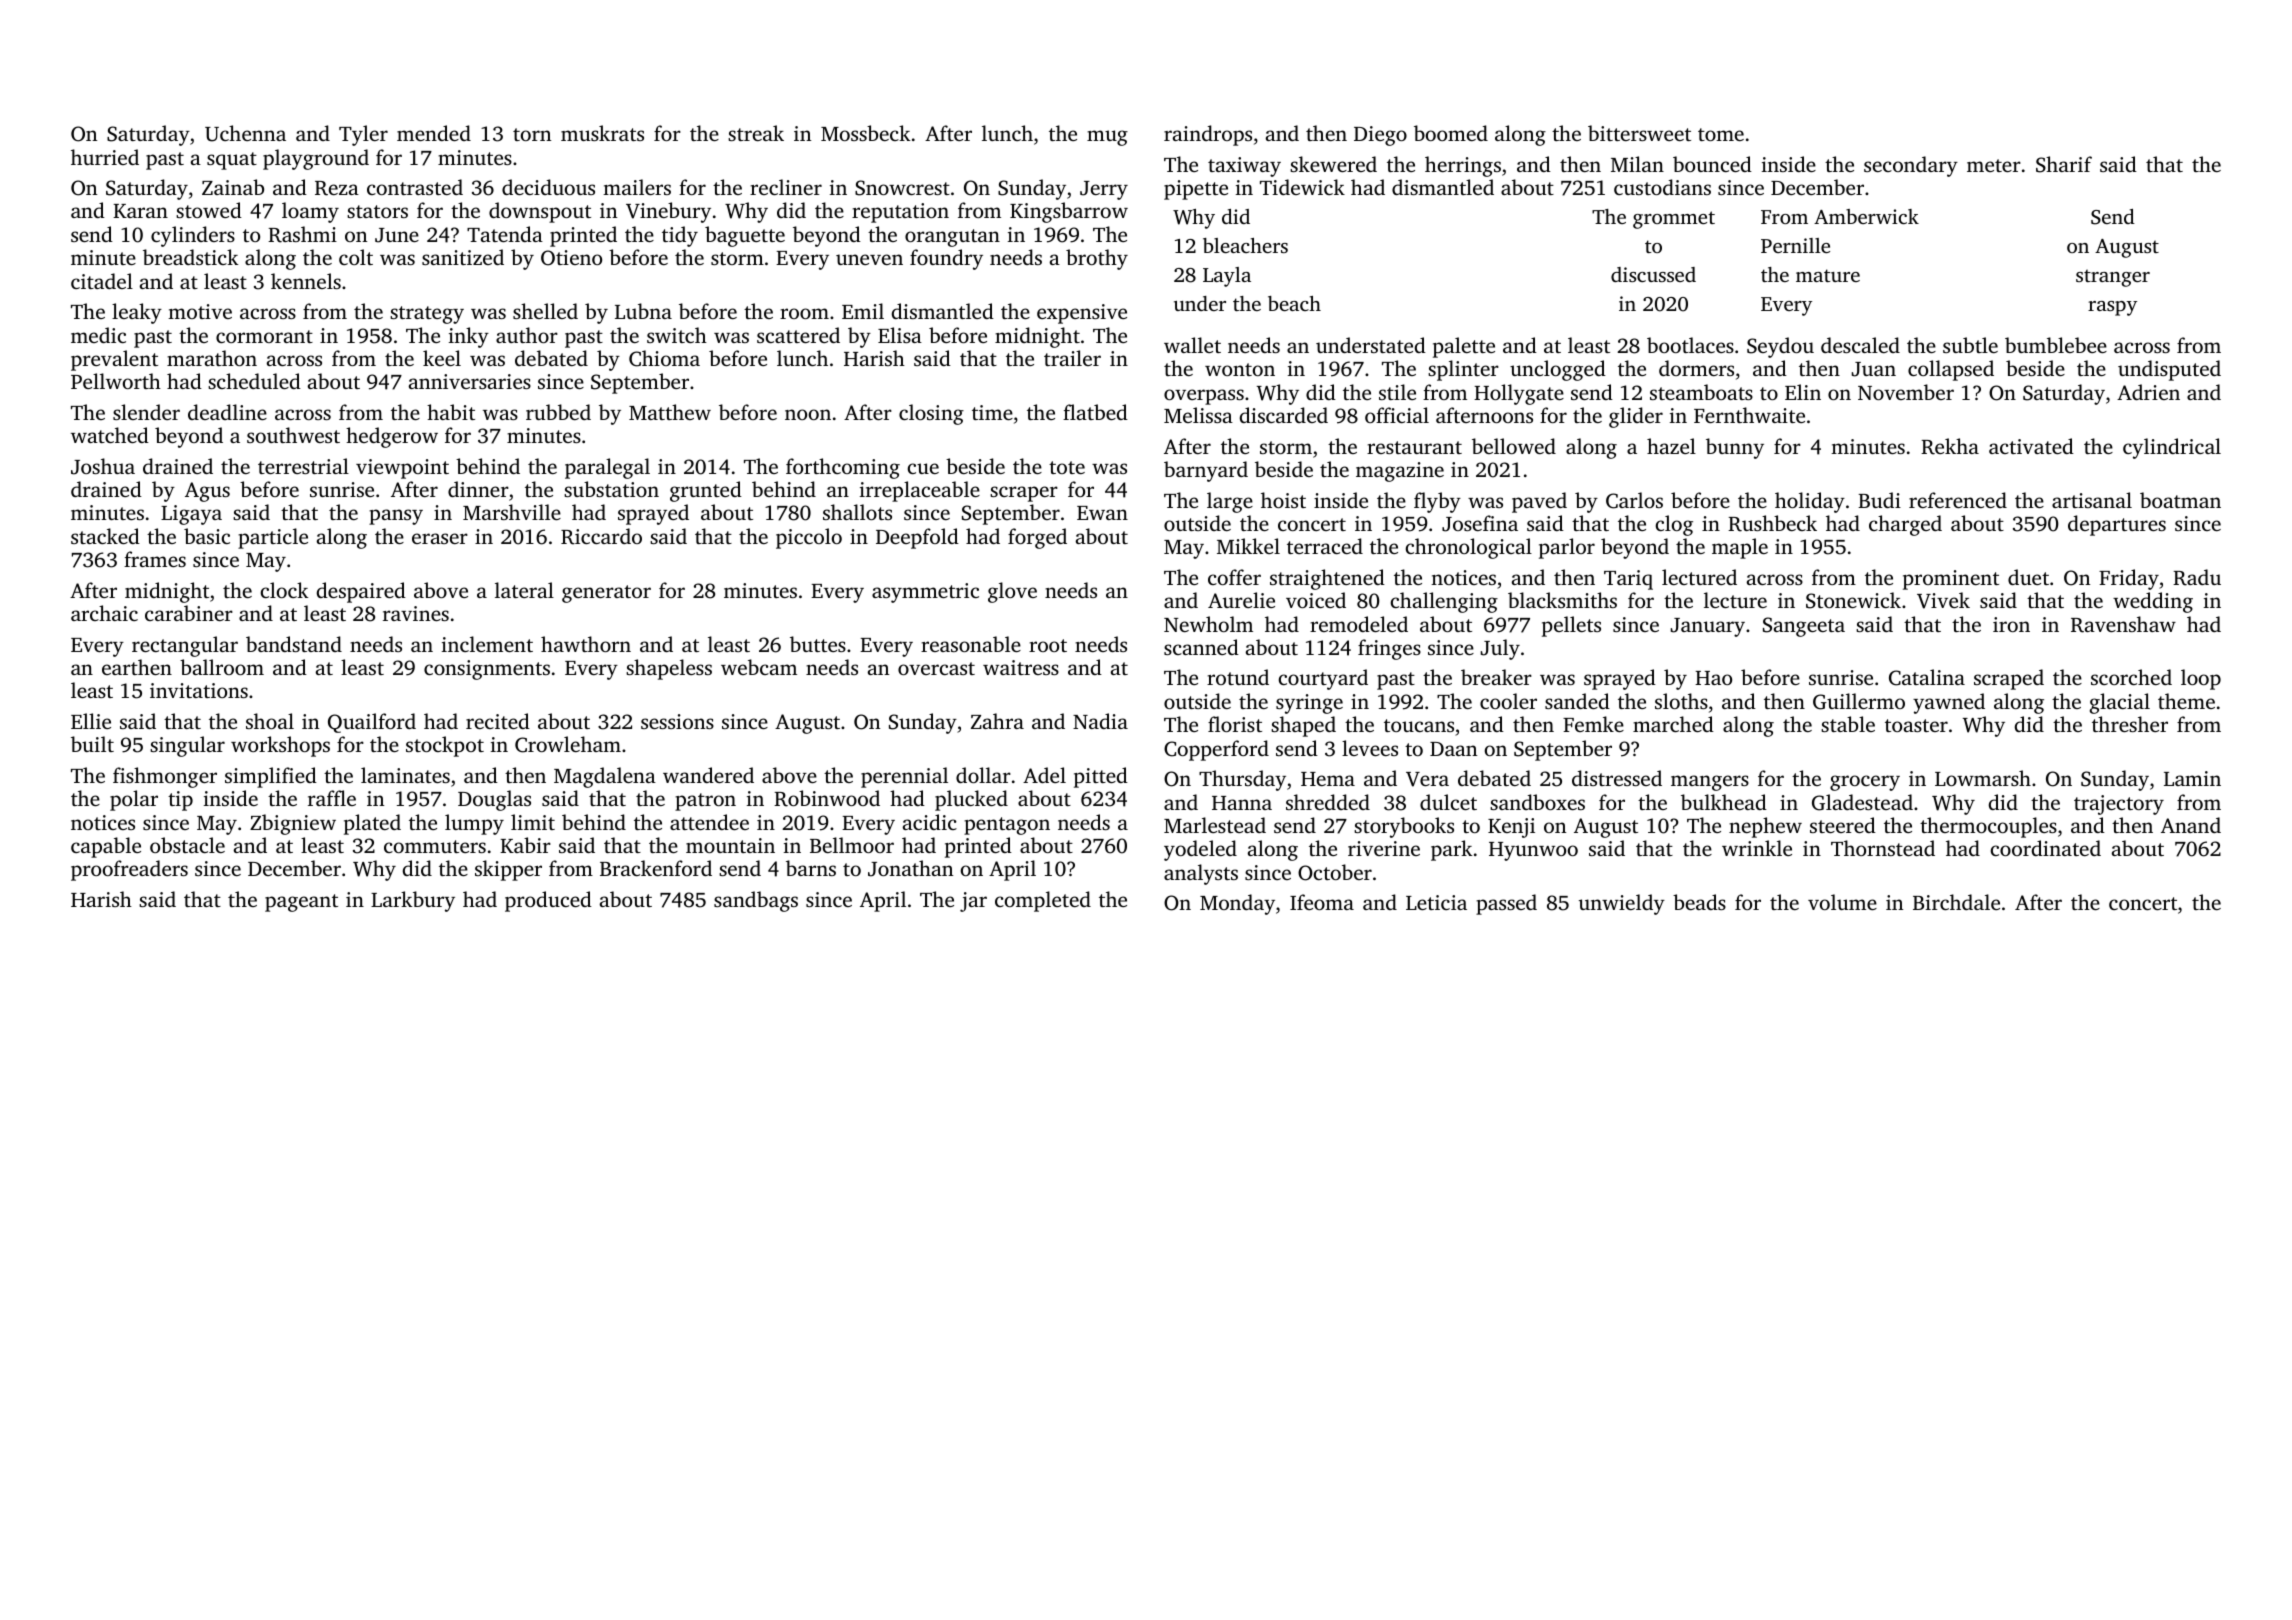 The height and width of the screenshot is (1620, 2292). I want to click on produced, so click(548, 901).
